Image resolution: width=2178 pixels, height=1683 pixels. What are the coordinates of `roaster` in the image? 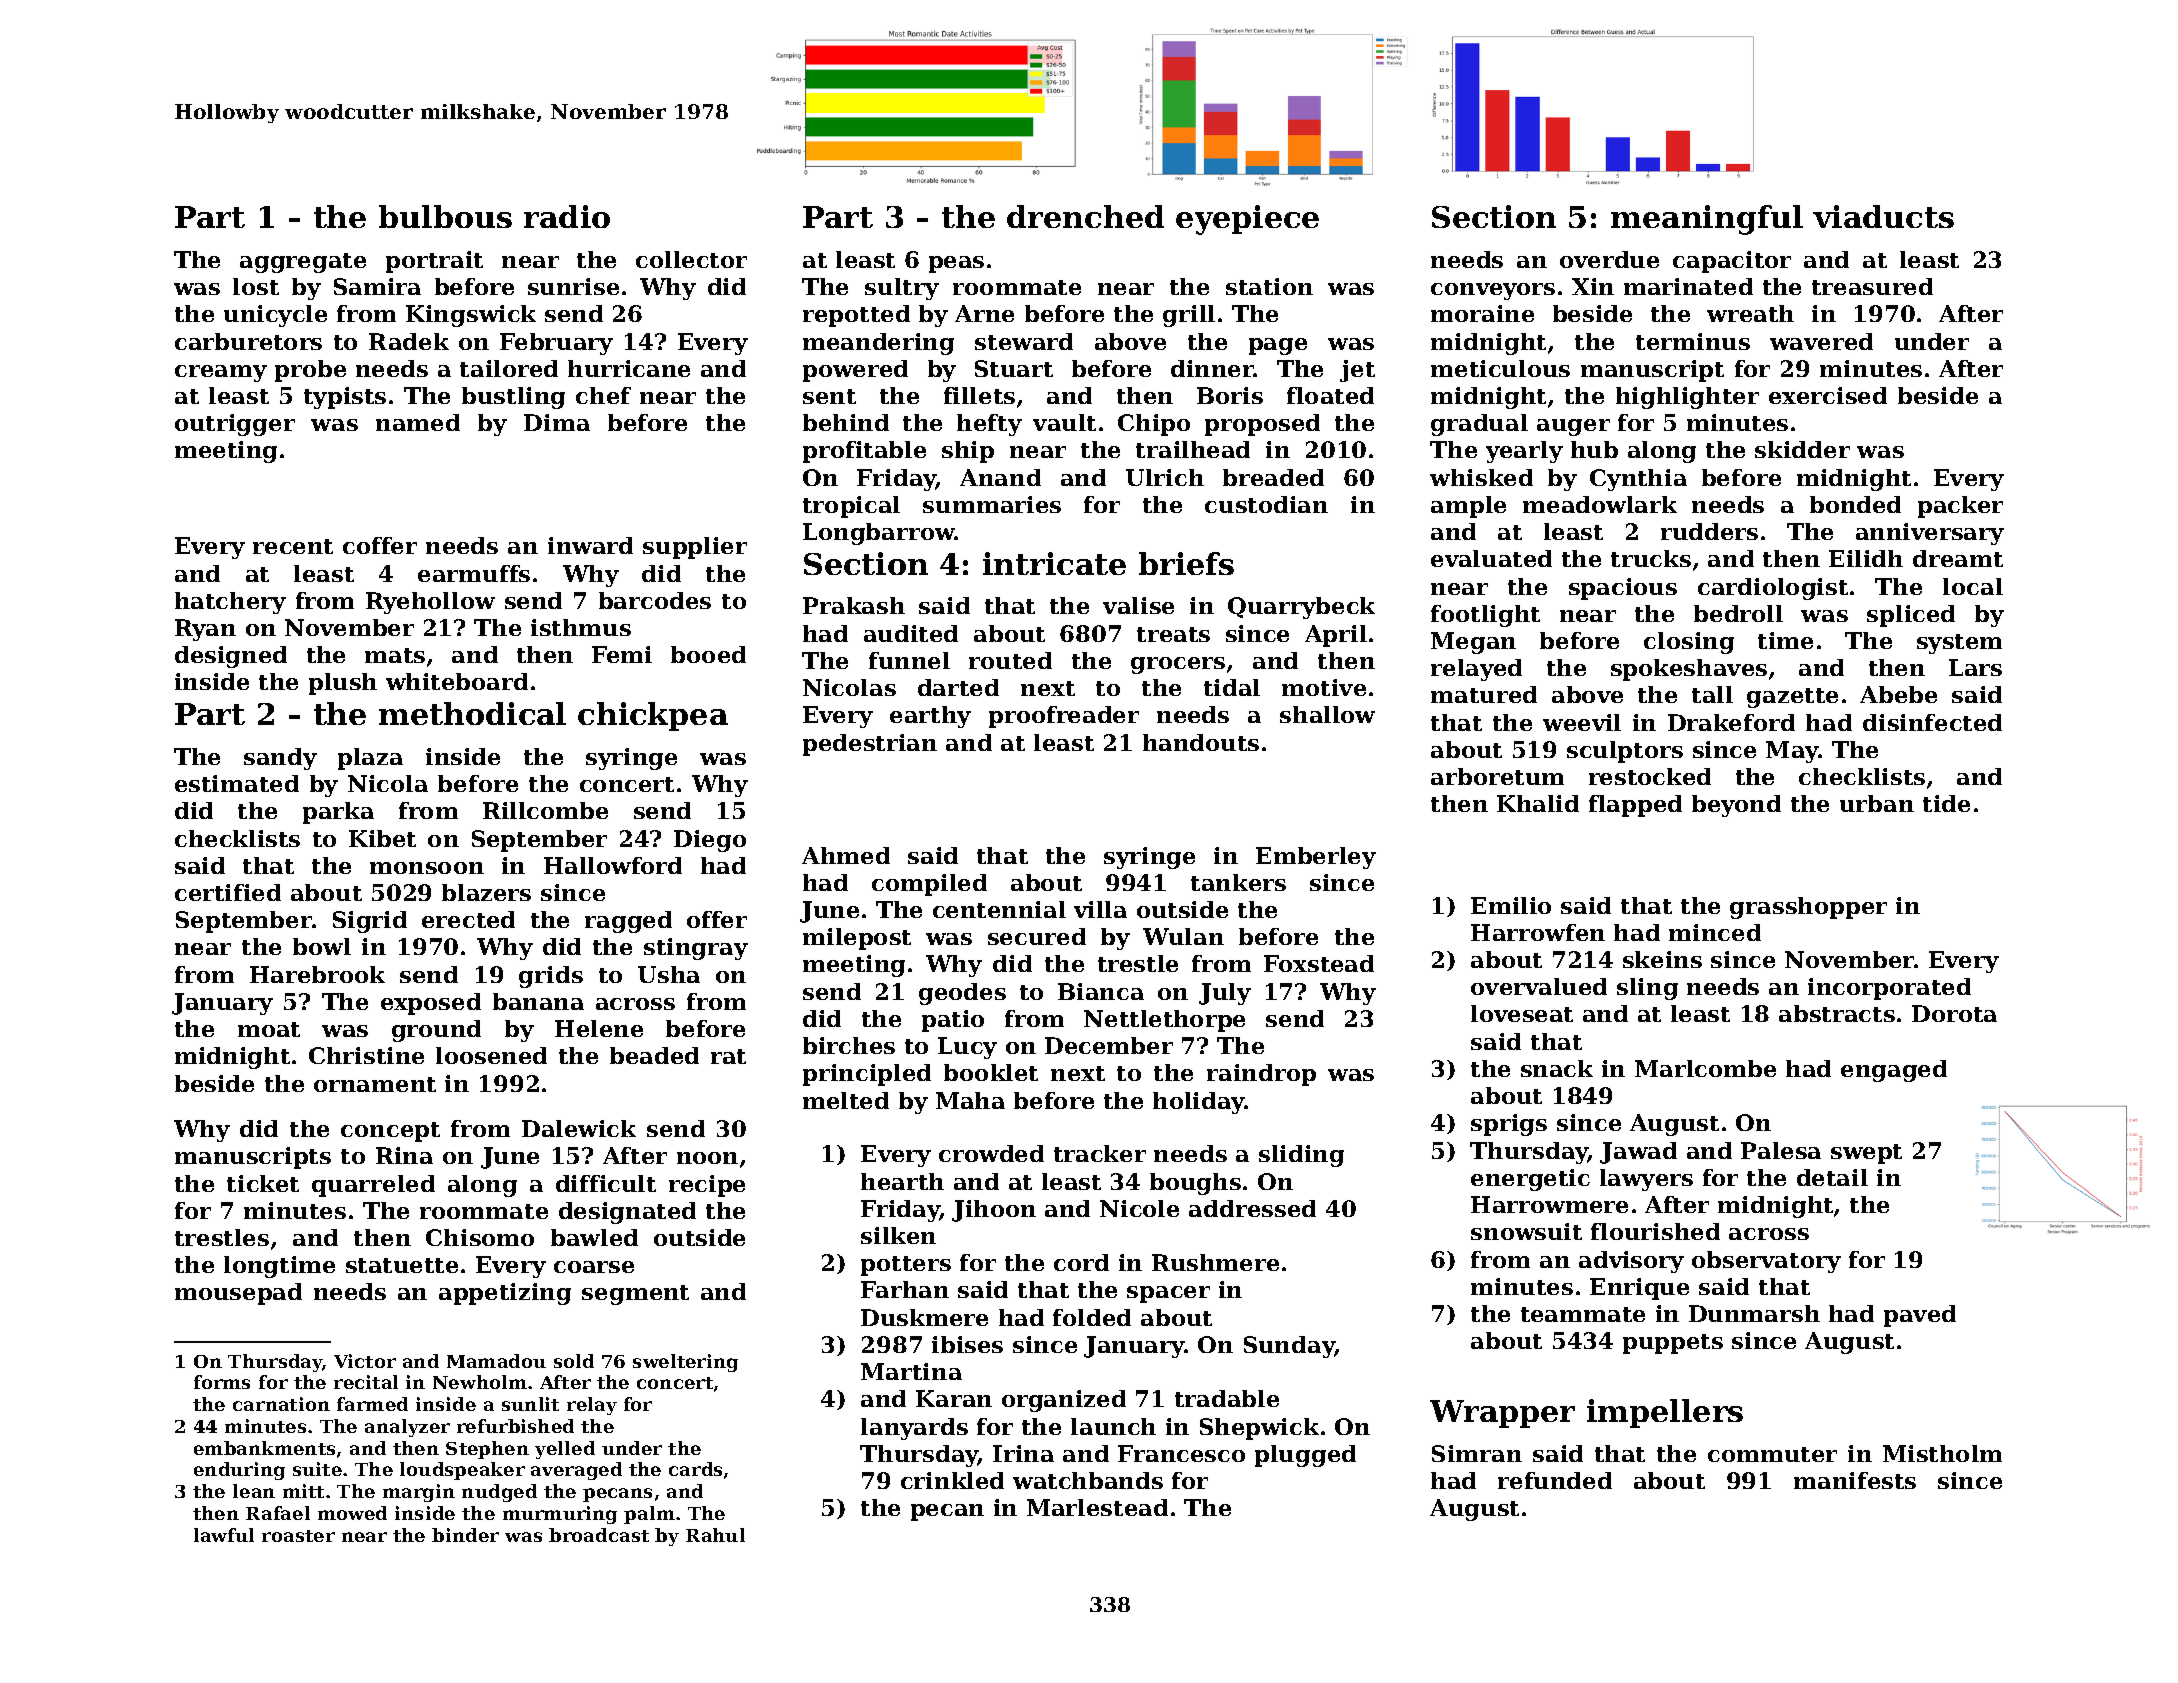 It's located at (298, 1536).
